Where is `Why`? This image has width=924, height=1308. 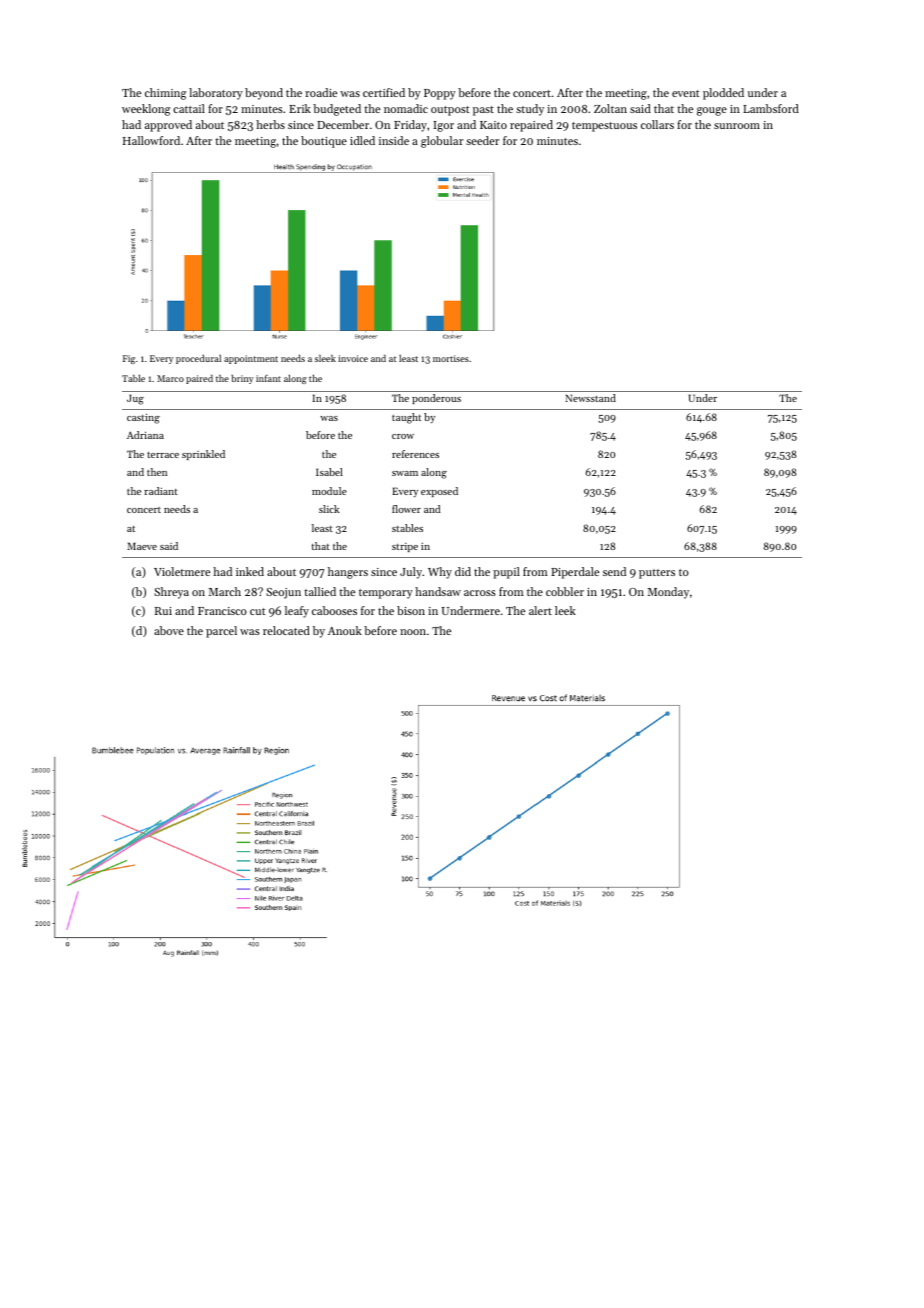 Why is located at coordinates (440, 573).
